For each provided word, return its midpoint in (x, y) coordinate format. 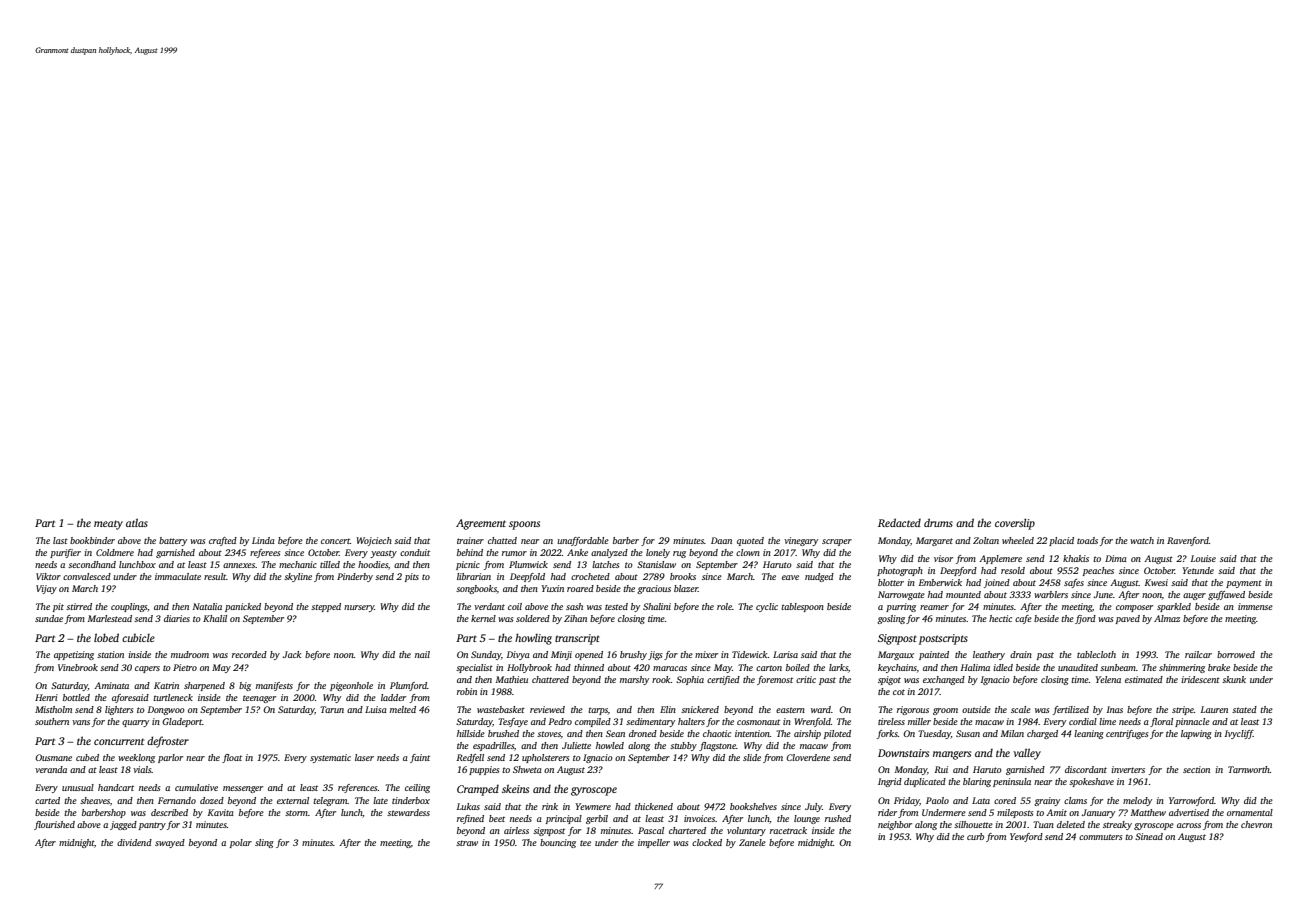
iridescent (1200, 679)
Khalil (215, 618)
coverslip (1015, 524)
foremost (775, 680)
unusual (78, 787)
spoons (524, 525)
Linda (263, 540)
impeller (654, 843)
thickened (654, 806)
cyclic (767, 607)
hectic (1000, 618)
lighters (119, 710)
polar (241, 843)
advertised (1189, 812)
